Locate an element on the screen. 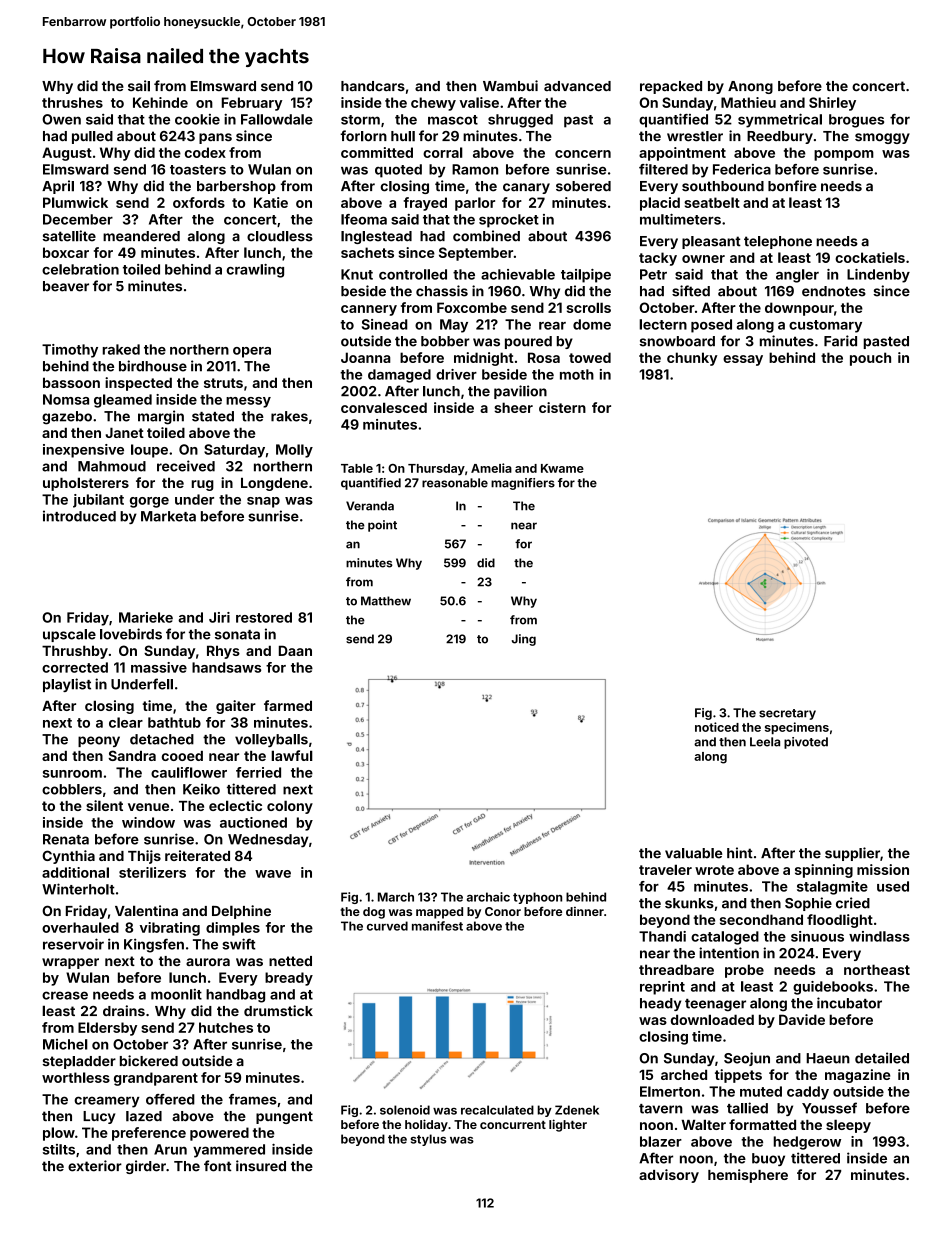  birdhouse is located at coordinates (153, 366).
